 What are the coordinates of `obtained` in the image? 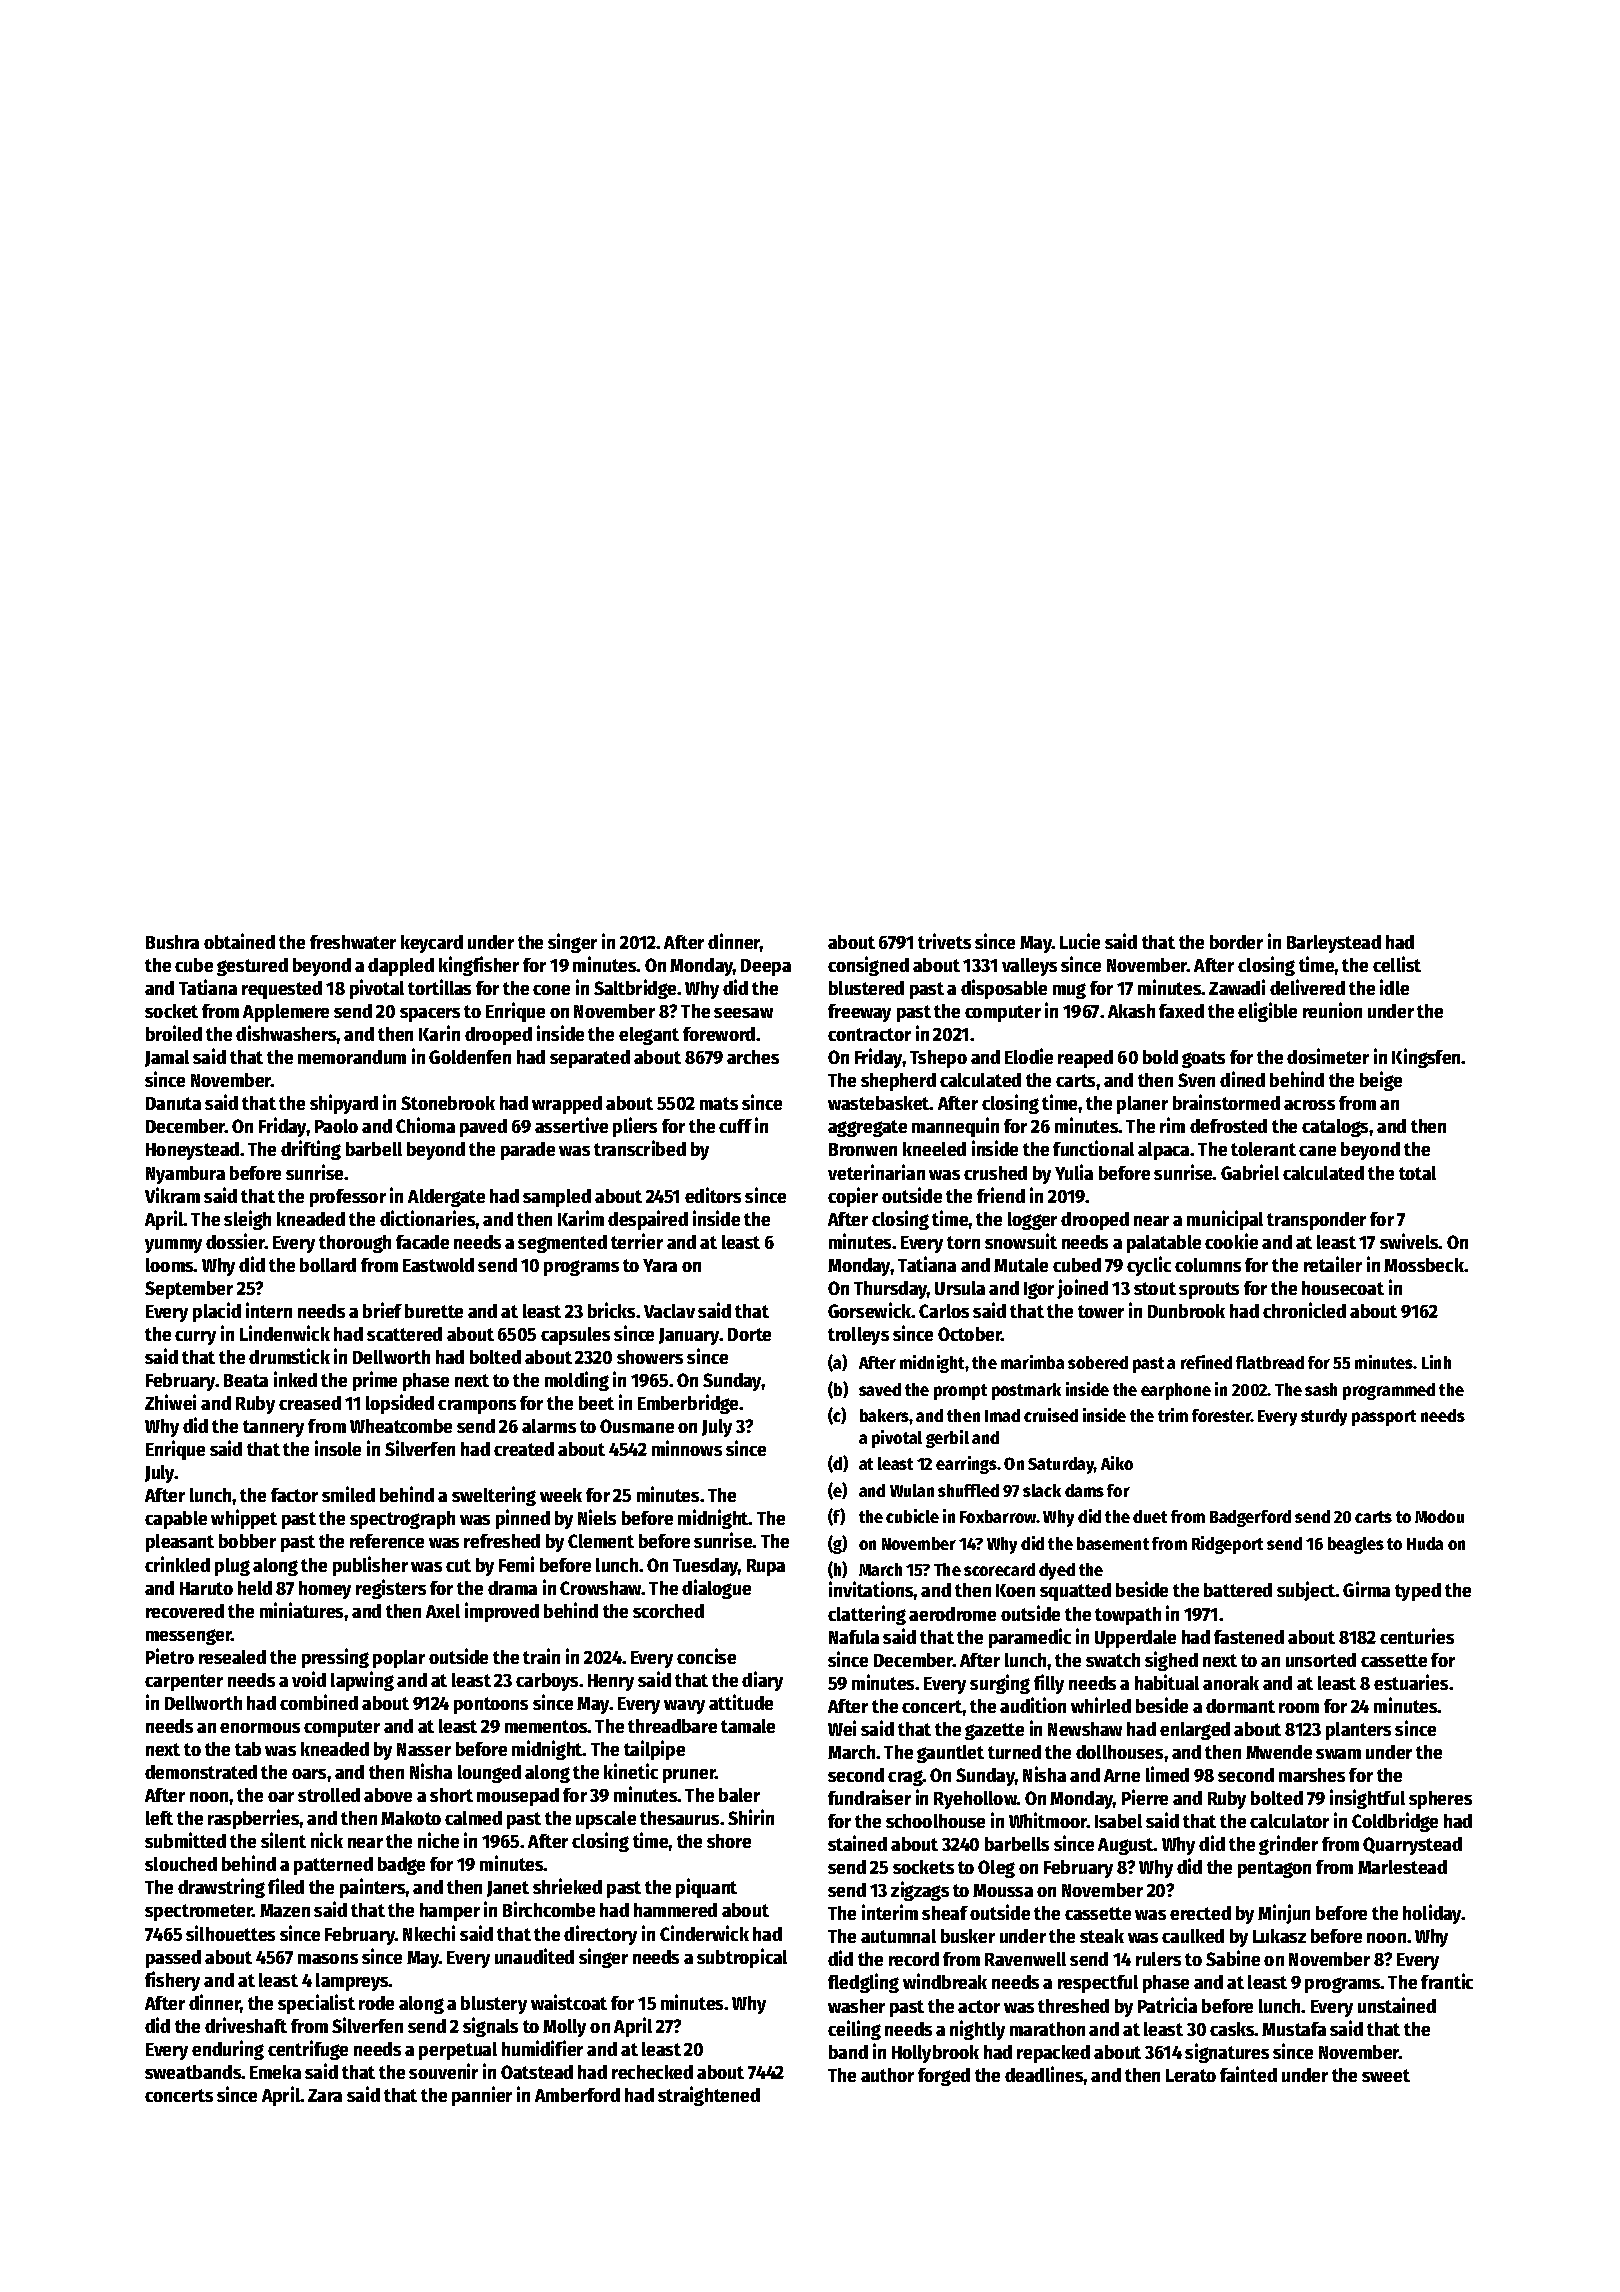 It's located at (239, 941).
